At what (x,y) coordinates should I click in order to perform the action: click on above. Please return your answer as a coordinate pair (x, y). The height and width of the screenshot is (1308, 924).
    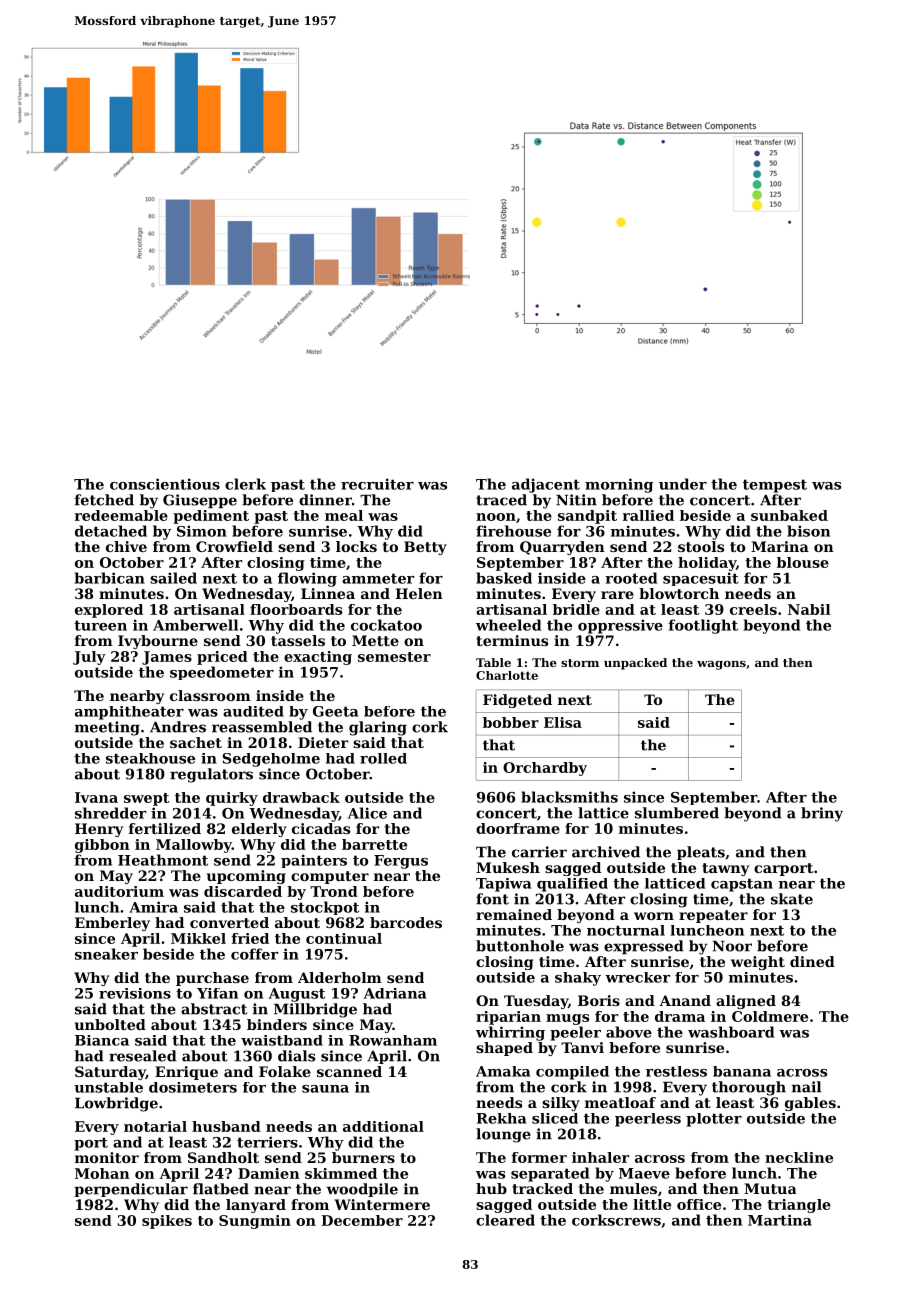
    Looking at the image, I should click on (629, 1032).
